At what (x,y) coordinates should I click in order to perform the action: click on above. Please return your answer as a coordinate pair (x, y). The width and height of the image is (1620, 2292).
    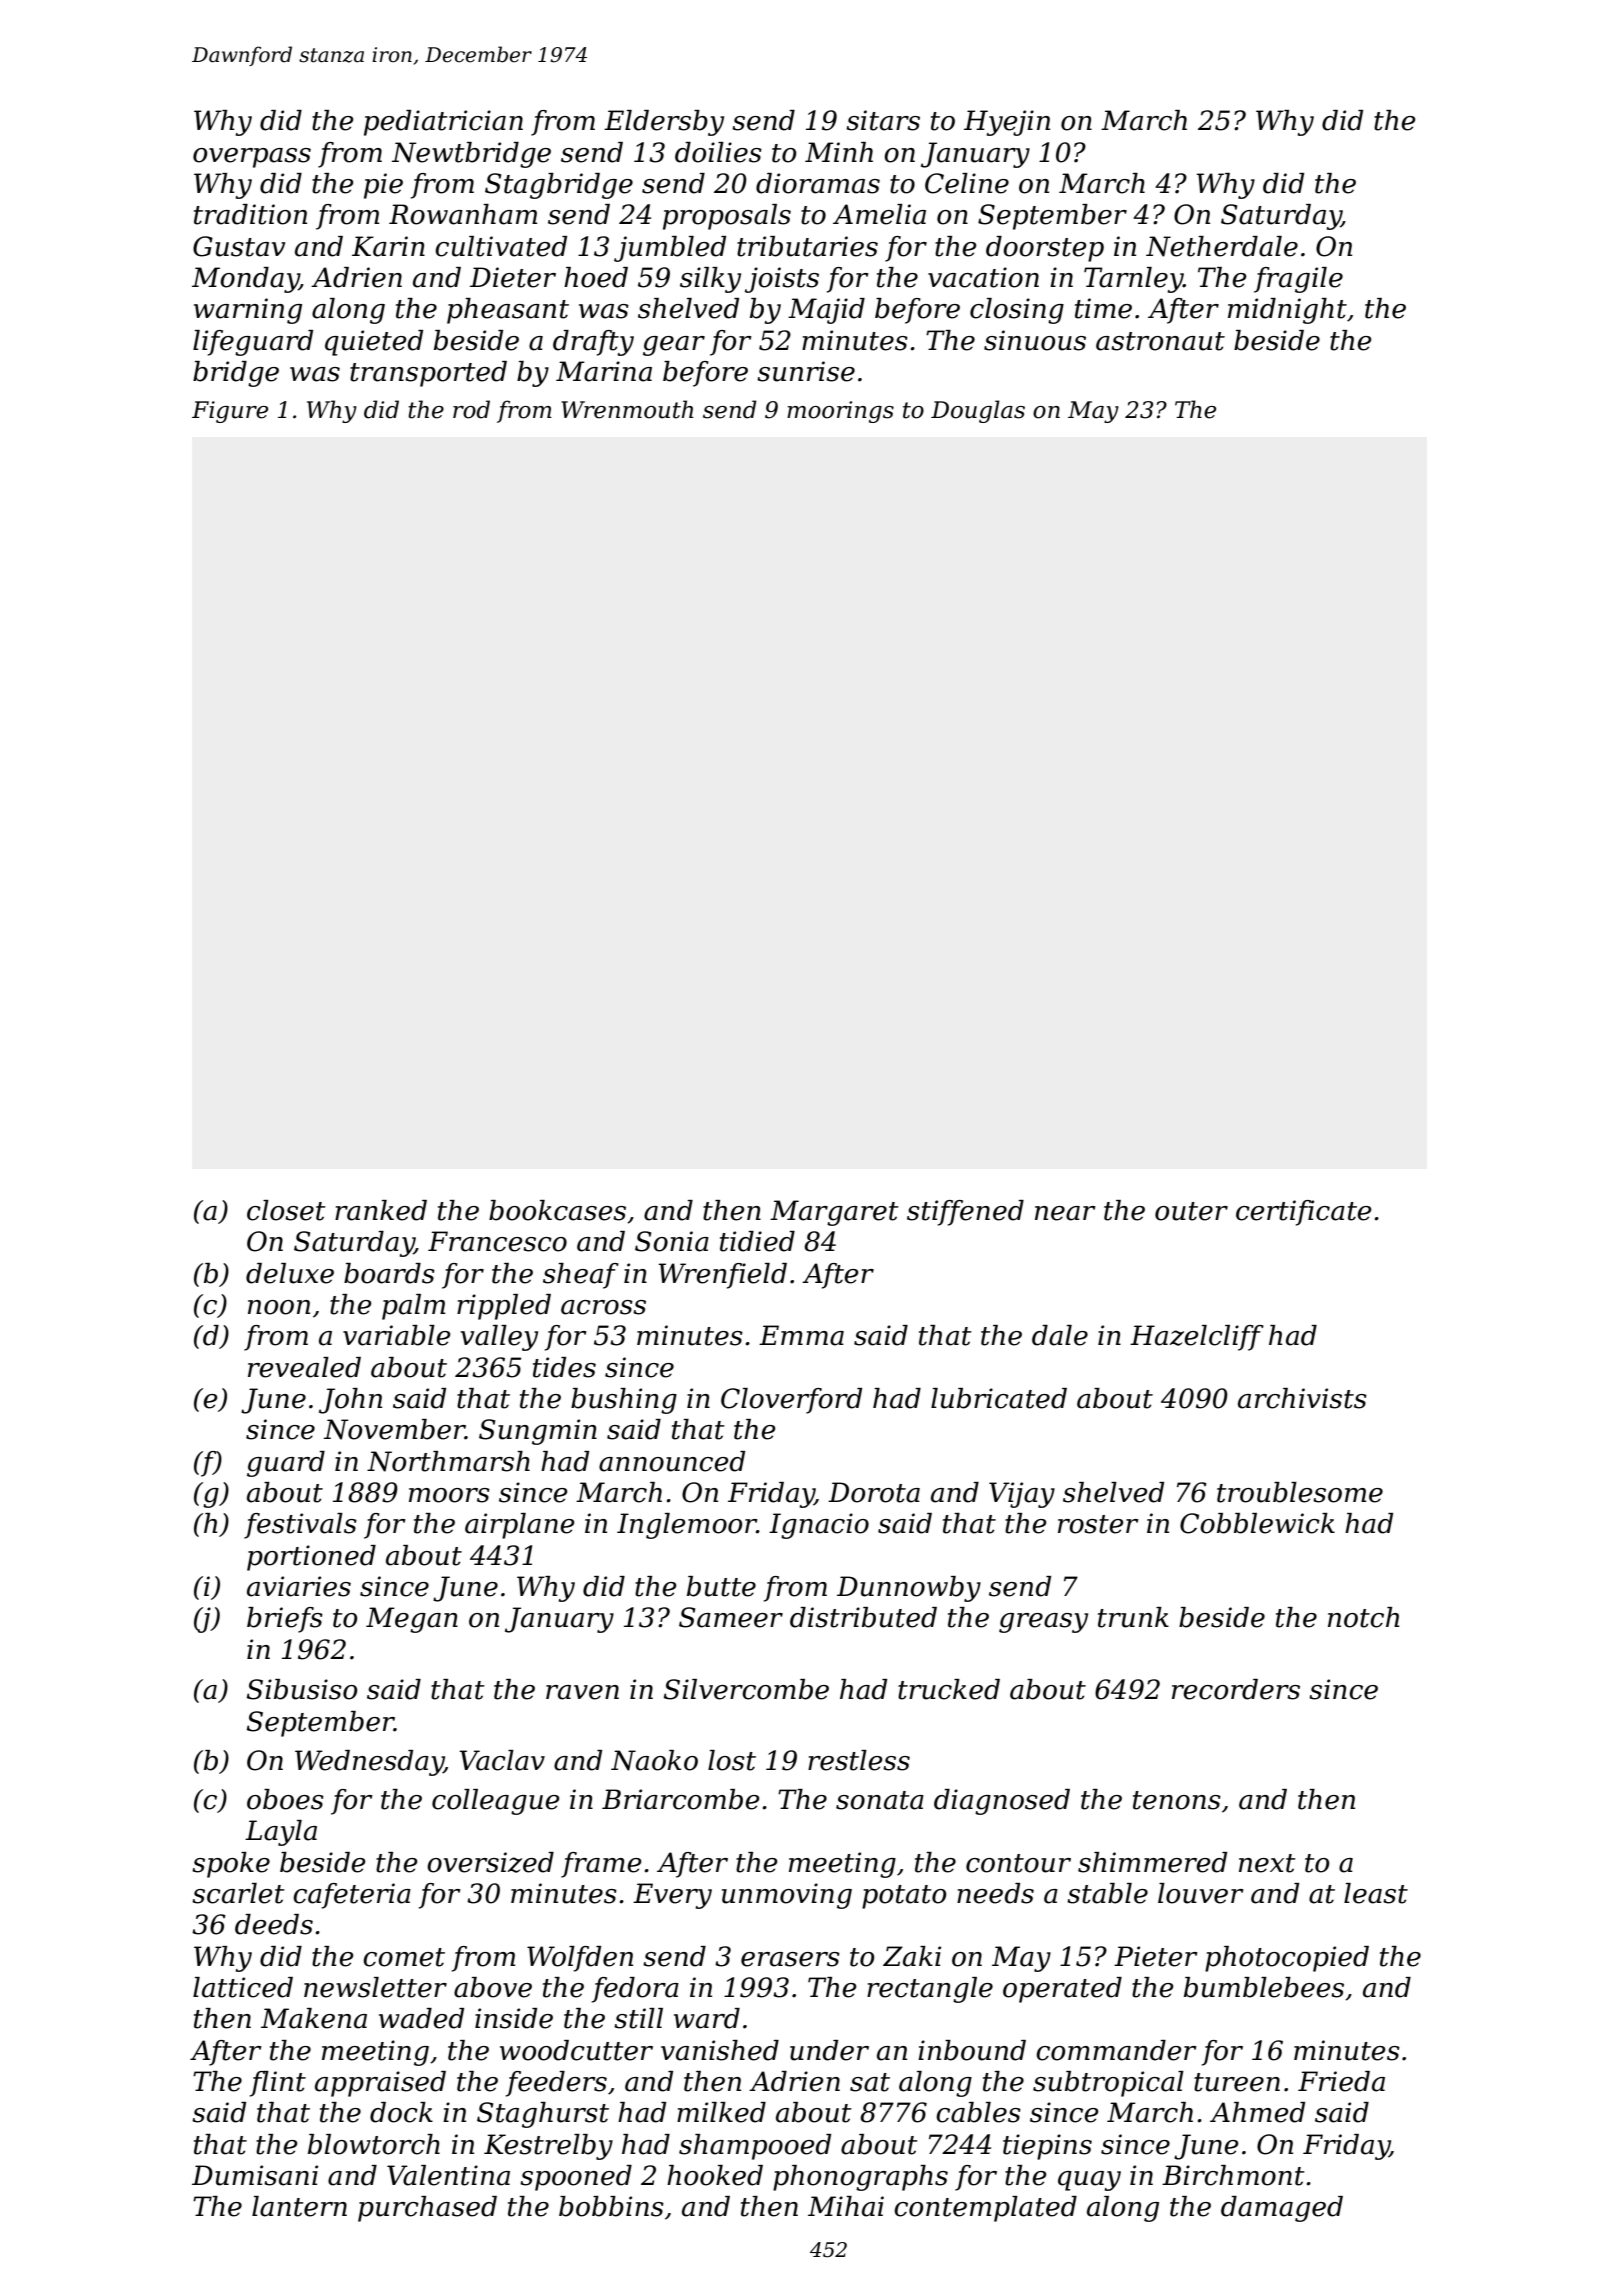
    Looking at the image, I should click on (493, 1987).
